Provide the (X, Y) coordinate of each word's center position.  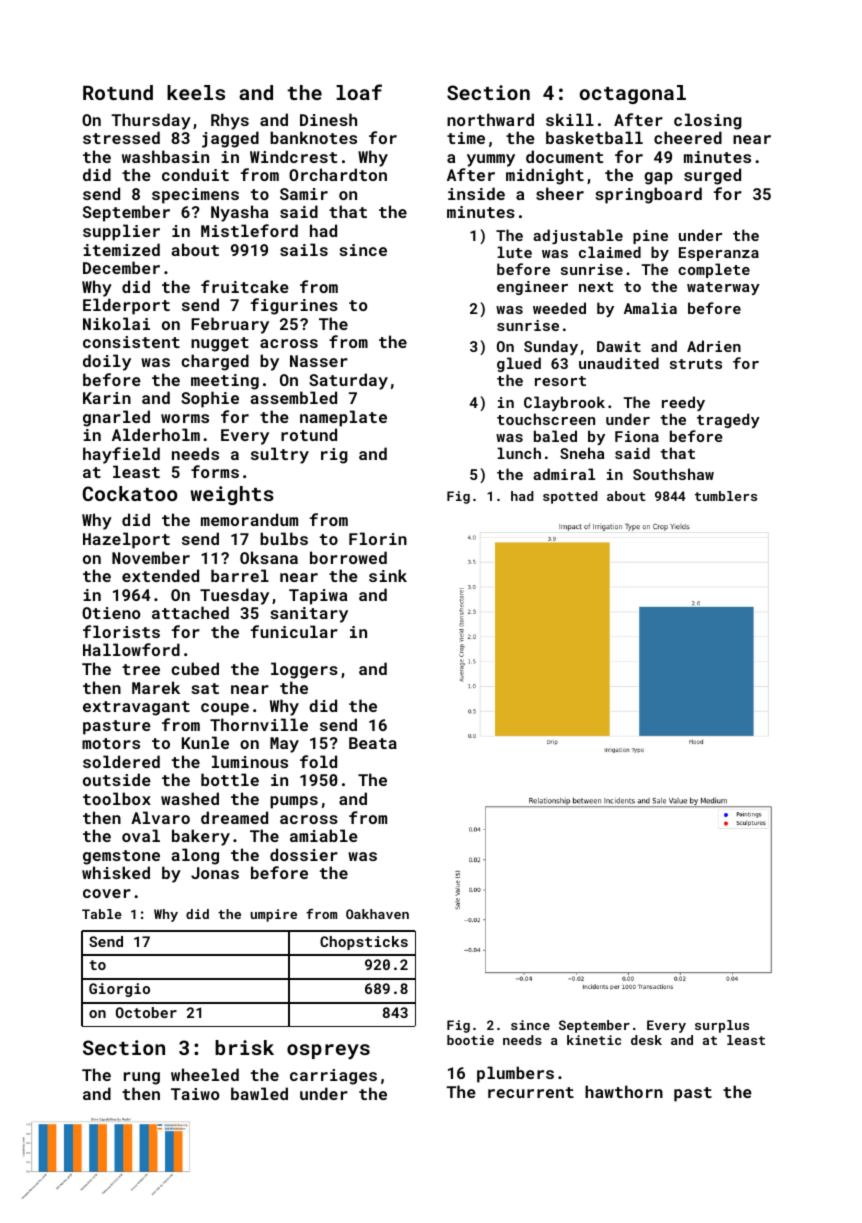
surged (712, 176)
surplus (722, 1026)
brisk (244, 1047)
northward (490, 119)
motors (111, 743)
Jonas (215, 873)
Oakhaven (377, 914)
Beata (373, 743)
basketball (594, 137)
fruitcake (245, 286)
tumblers (726, 496)
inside (476, 193)
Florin (378, 538)
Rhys (230, 121)
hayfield (121, 455)
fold (318, 761)
